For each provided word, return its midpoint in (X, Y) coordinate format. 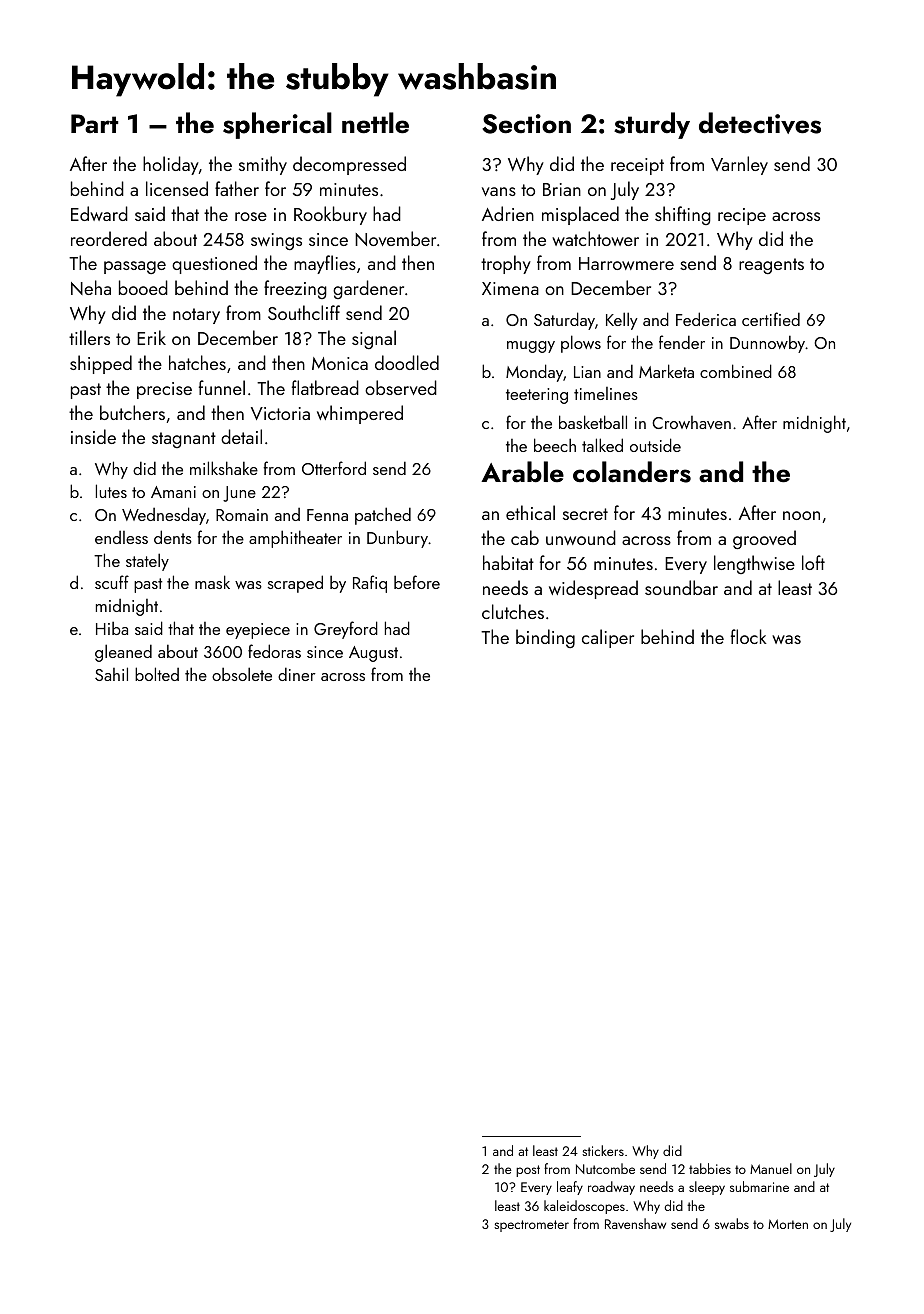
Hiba (112, 628)
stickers (603, 1150)
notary (196, 316)
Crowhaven (691, 422)
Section (526, 124)
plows (581, 344)
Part (94, 123)
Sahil (111, 674)
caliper (608, 638)
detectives (760, 123)
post (528, 1171)
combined (736, 371)
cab (525, 537)
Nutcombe (605, 1168)
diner (297, 674)
